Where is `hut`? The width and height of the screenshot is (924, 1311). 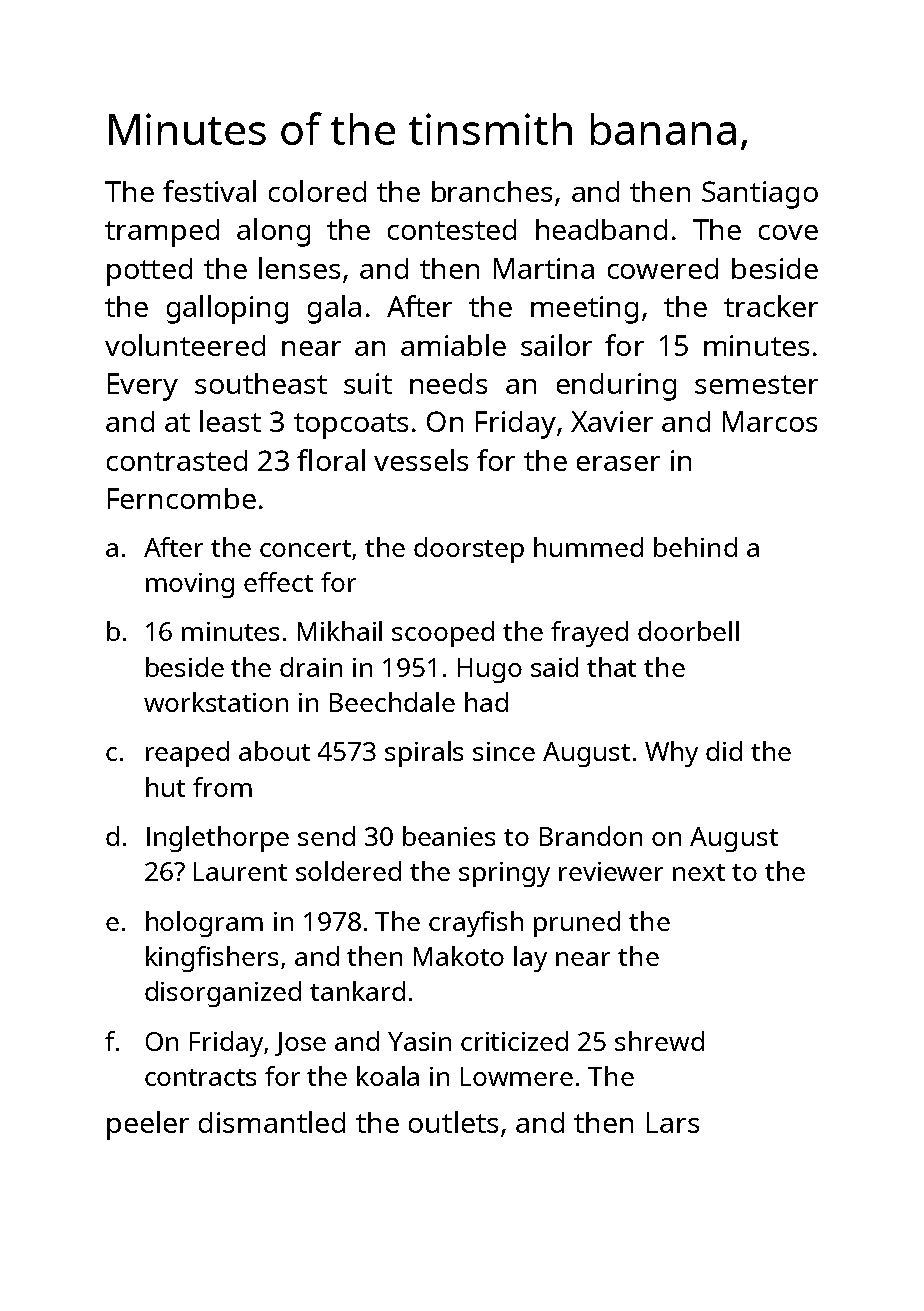 hut is located at coordinates (165, 787).
